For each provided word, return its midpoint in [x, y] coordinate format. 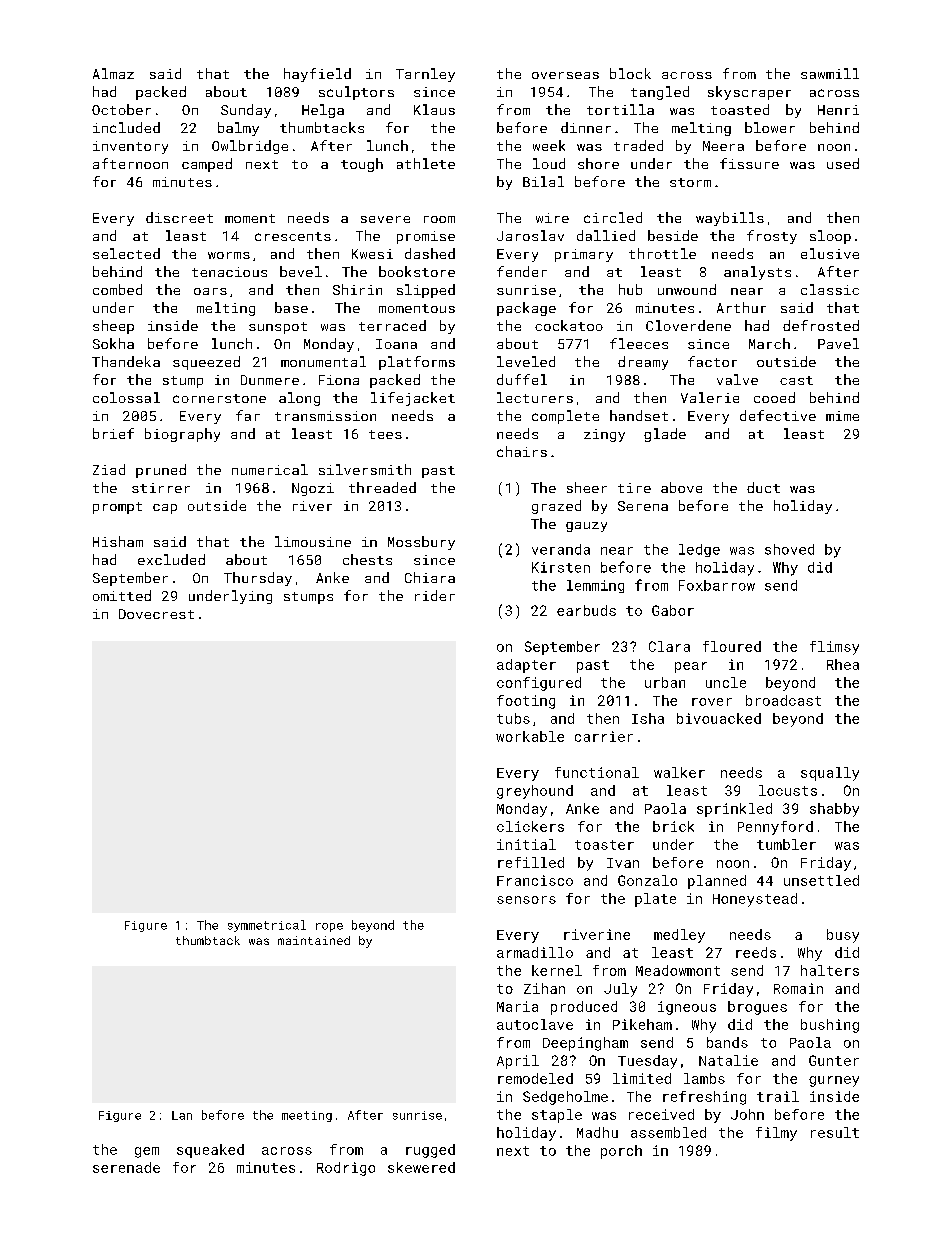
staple [557, 1116]
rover [712, 702]
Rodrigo [346, 1169]
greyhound [535, 792]
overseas [565, 75]
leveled [526, 361]
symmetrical [267, 926]
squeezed [206, 363]
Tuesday [647, 1062]
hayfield [317, 75]
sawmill [830, 73]
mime [842, 416]
